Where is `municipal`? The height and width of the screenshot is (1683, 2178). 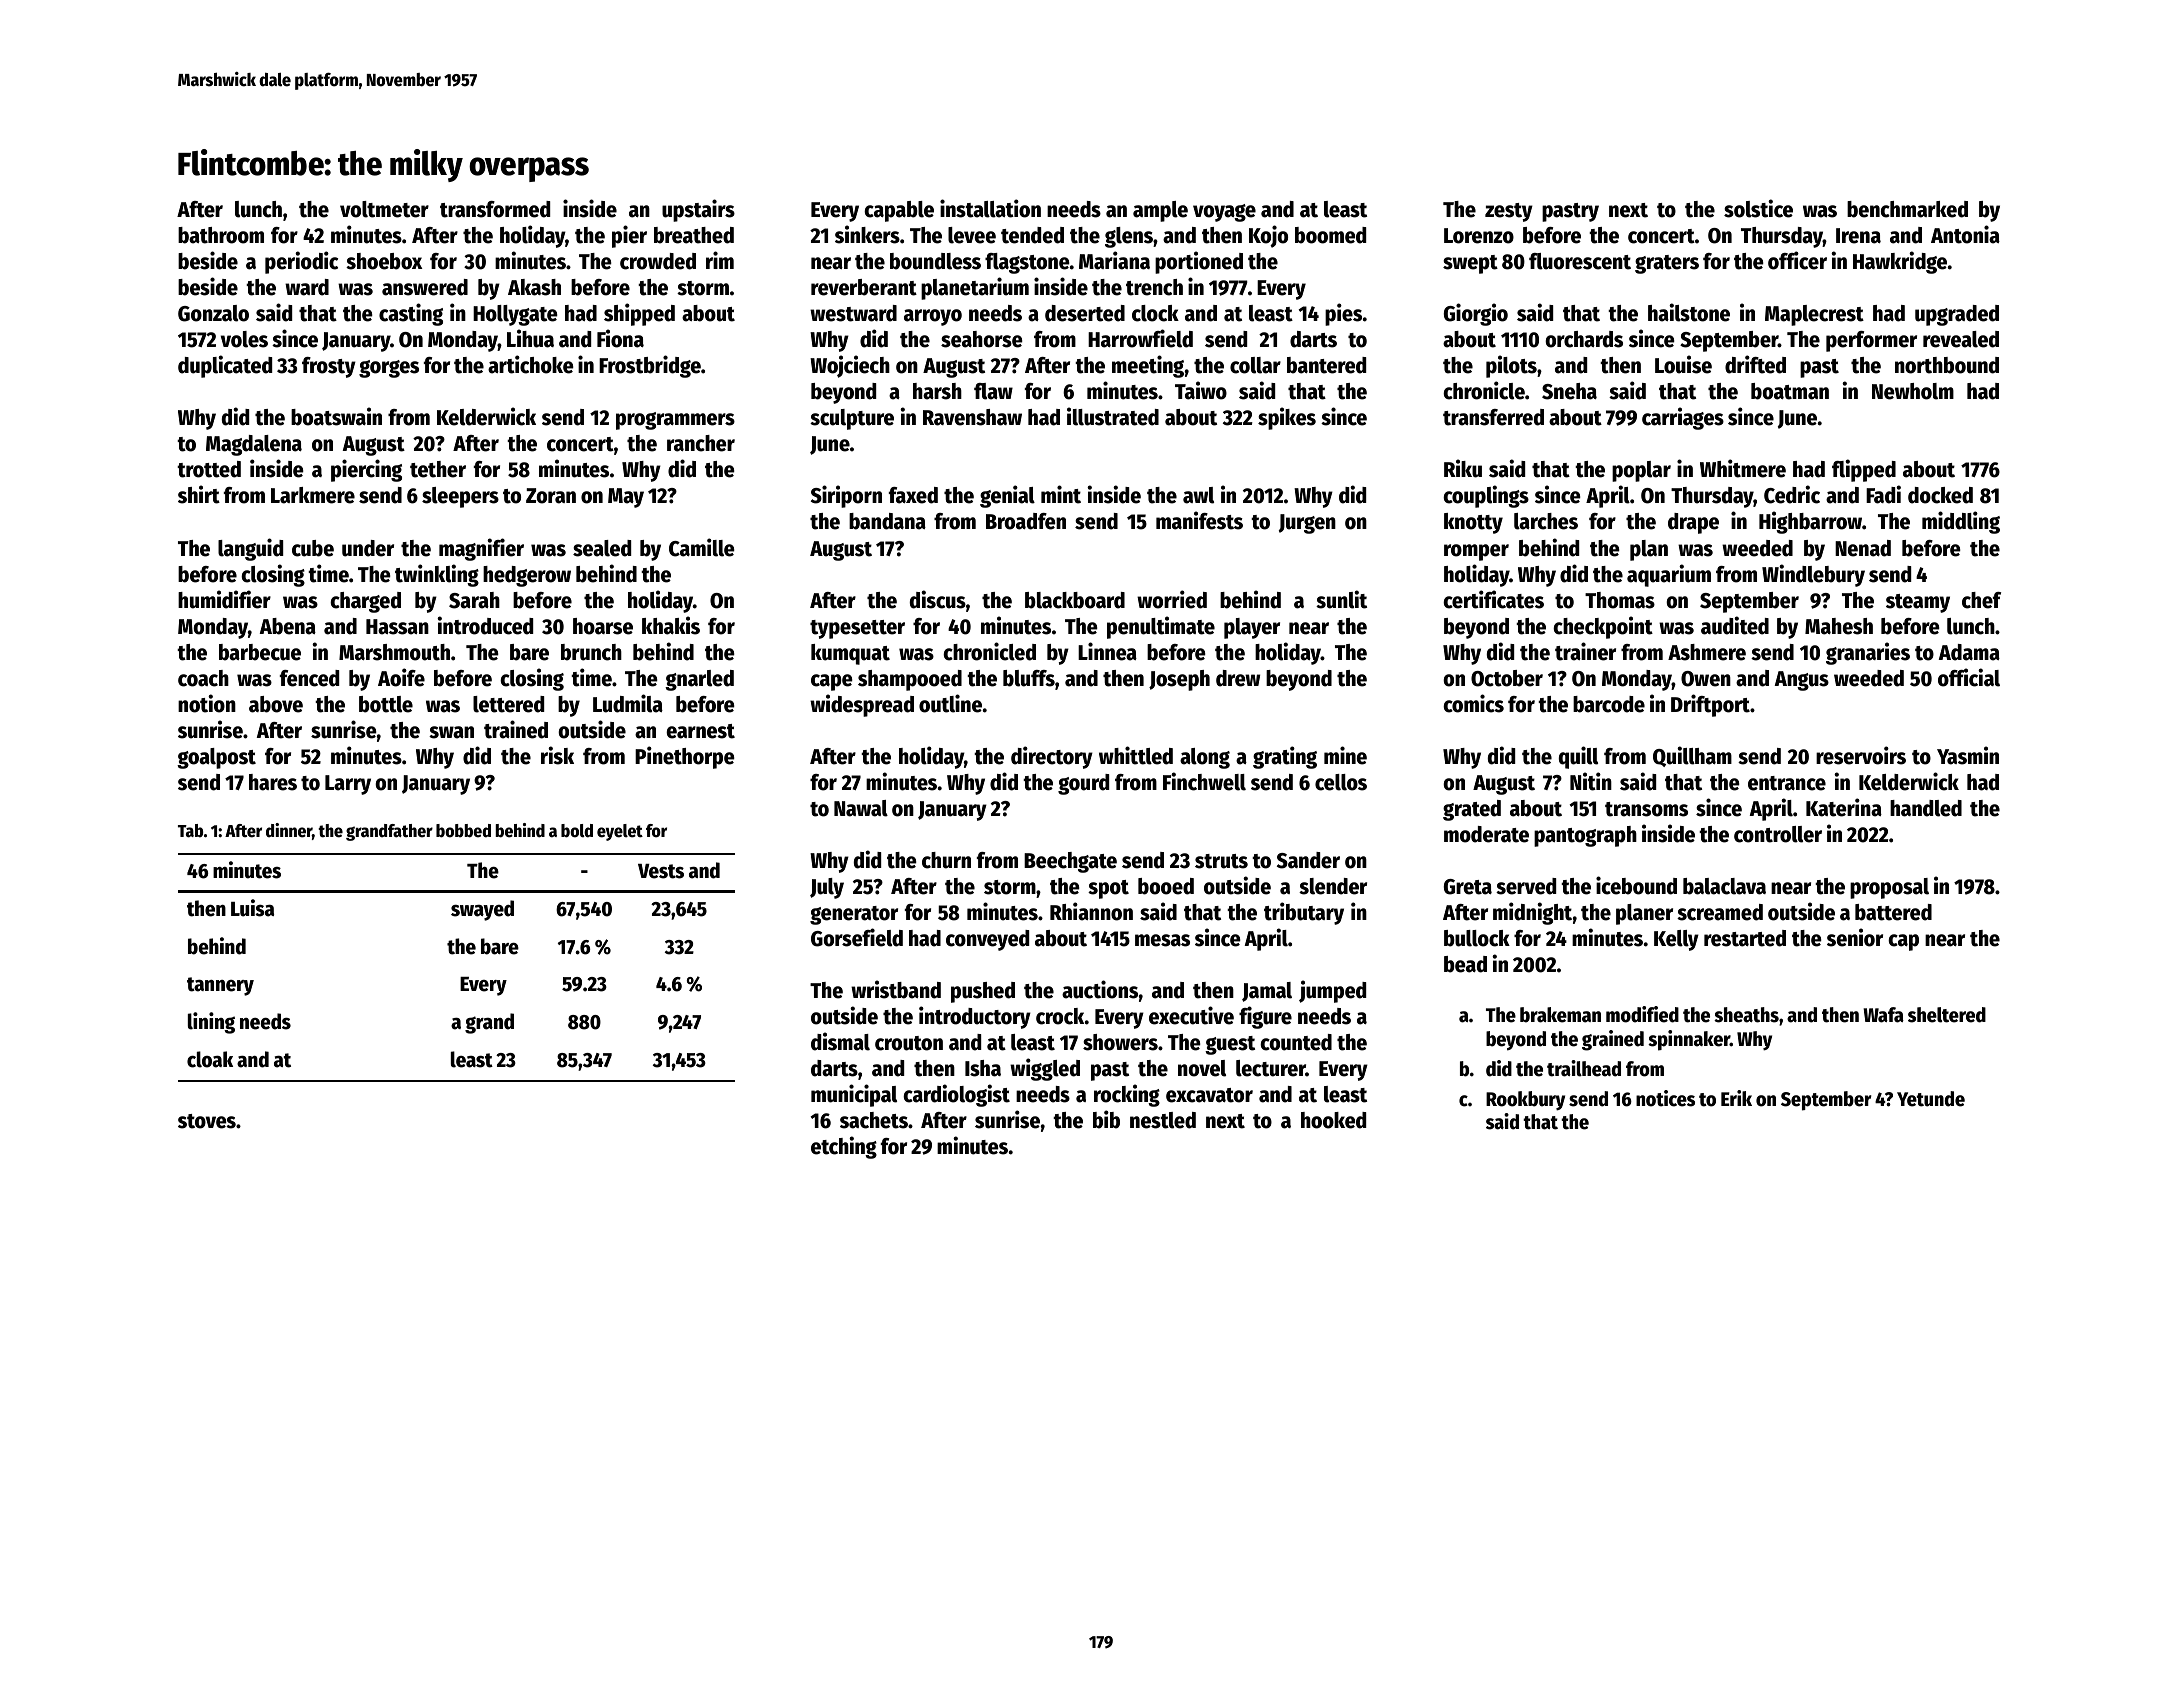
municipal is located at coordinates (854, 1095).
